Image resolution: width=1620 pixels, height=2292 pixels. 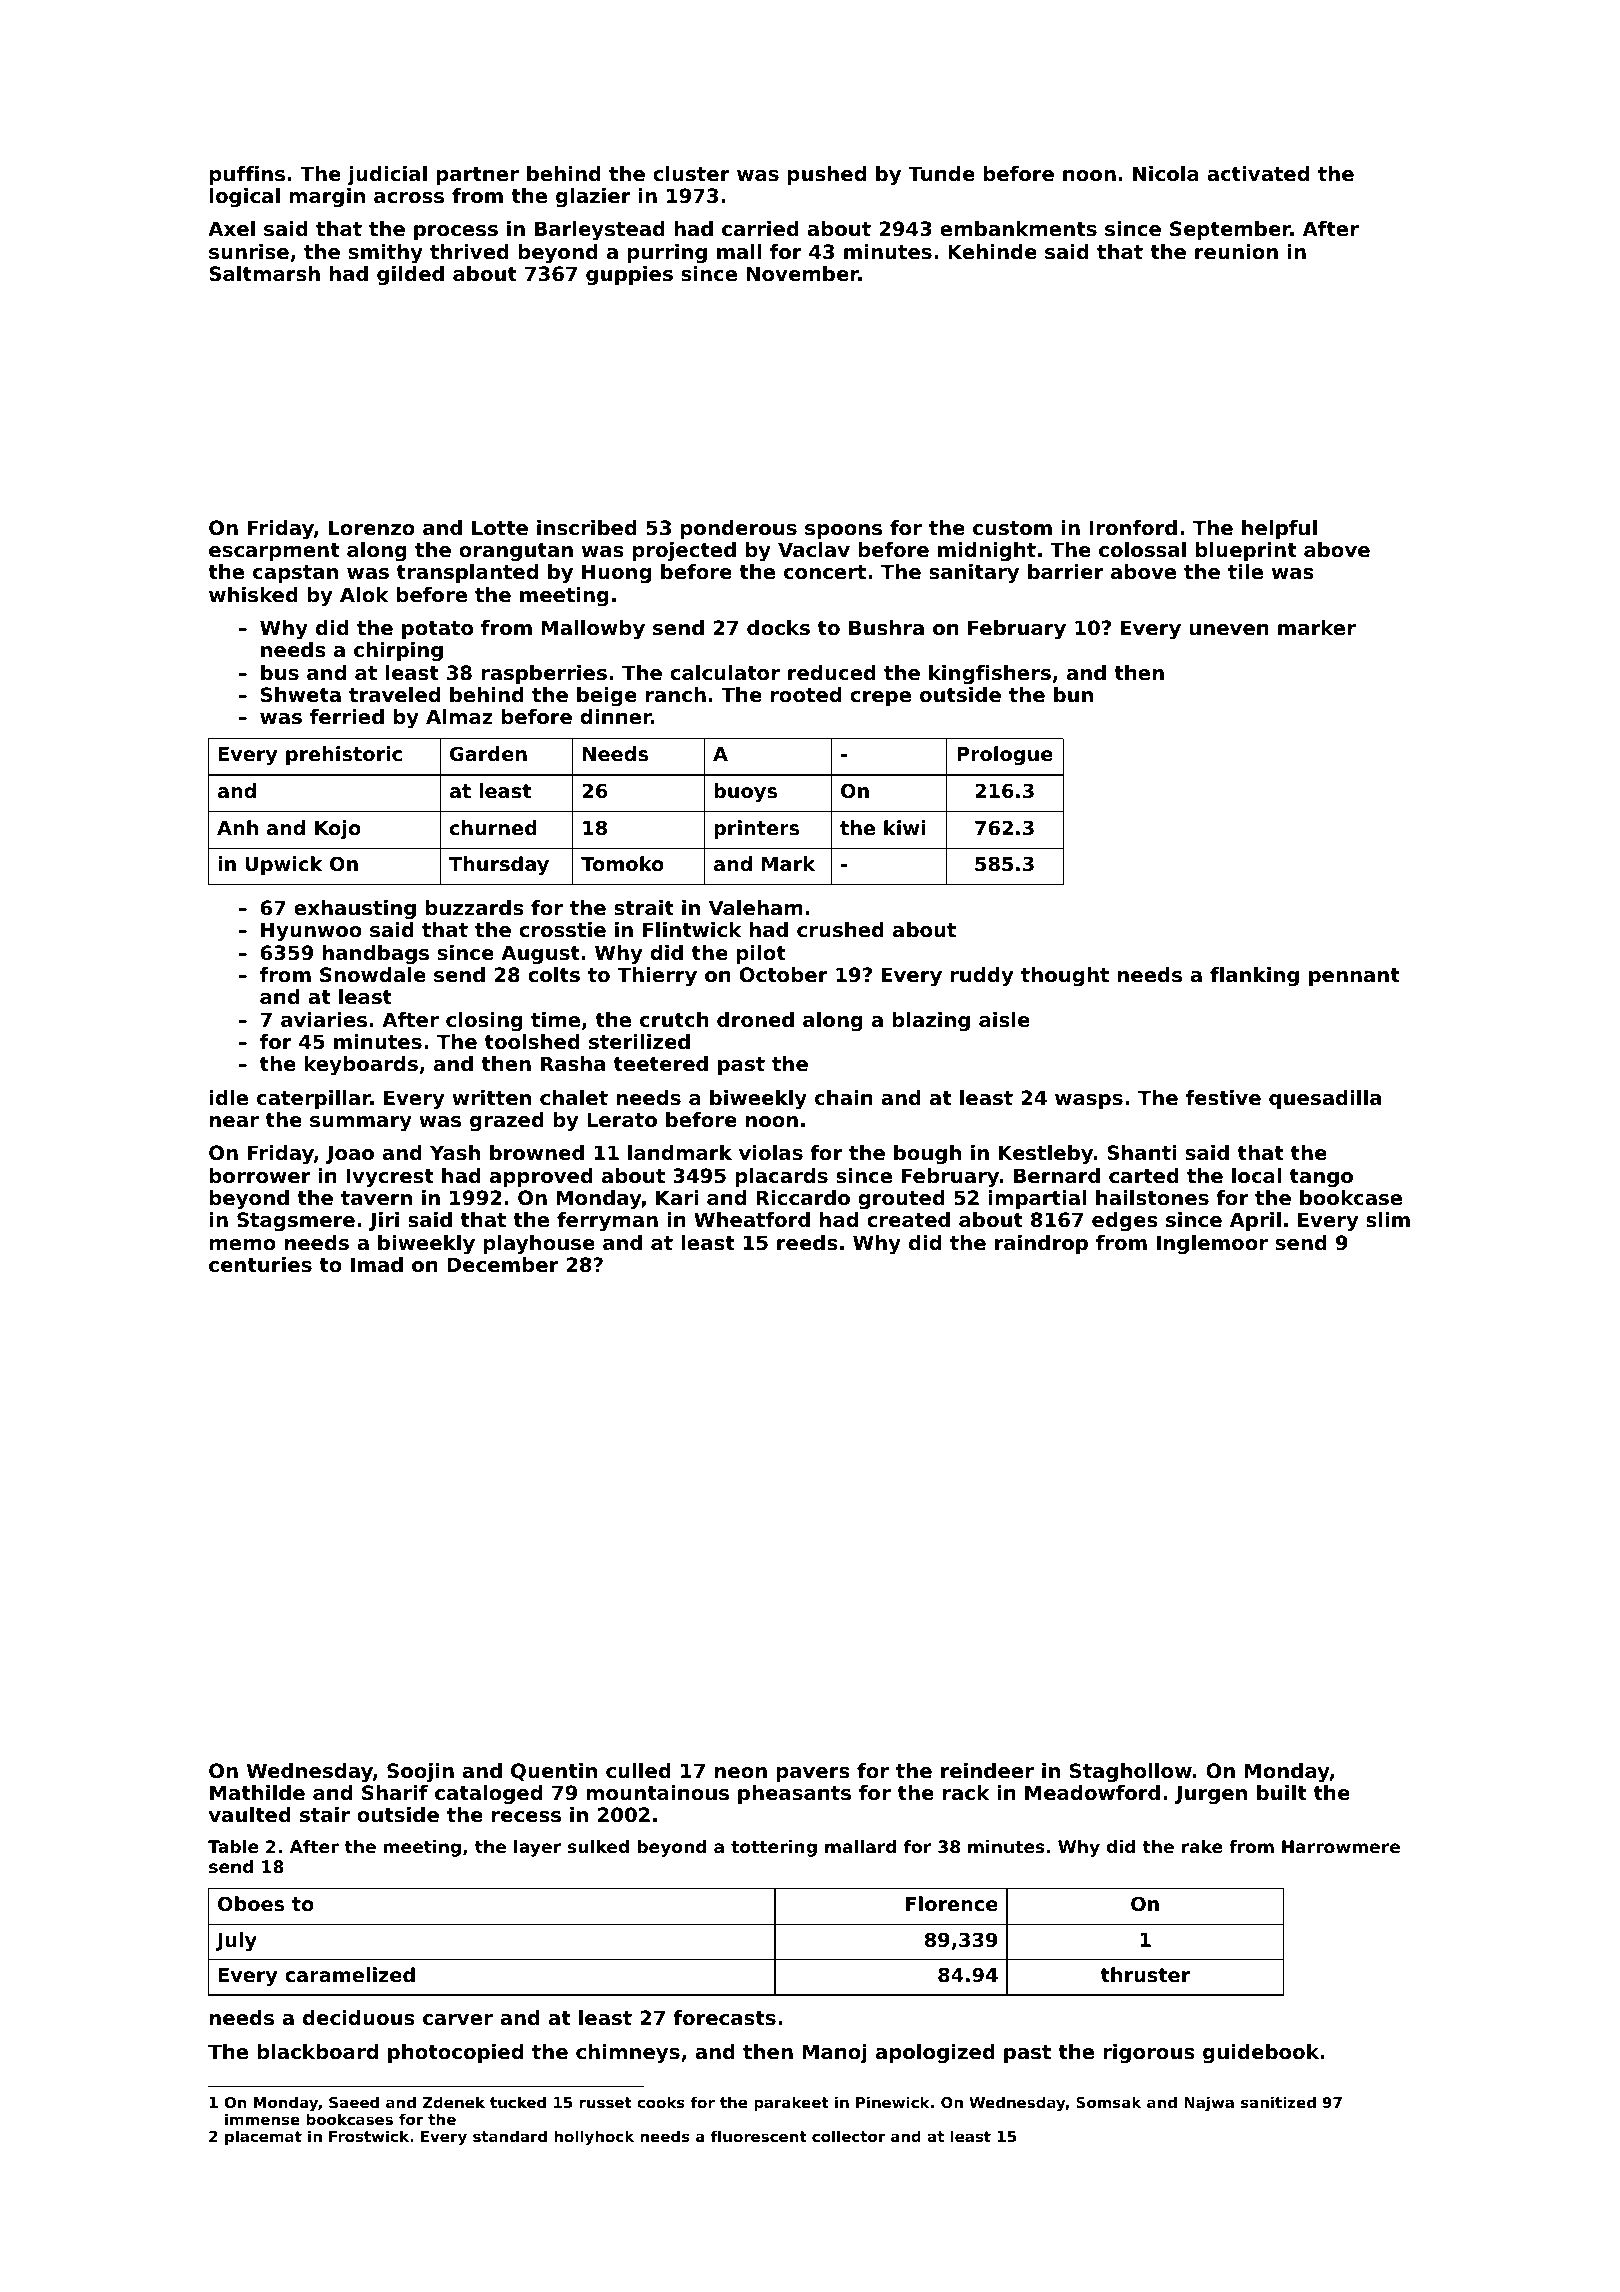 What do you see at coordinates (500, 528) in the document?
I see `Lotte` at bounding box center [500, 528].
